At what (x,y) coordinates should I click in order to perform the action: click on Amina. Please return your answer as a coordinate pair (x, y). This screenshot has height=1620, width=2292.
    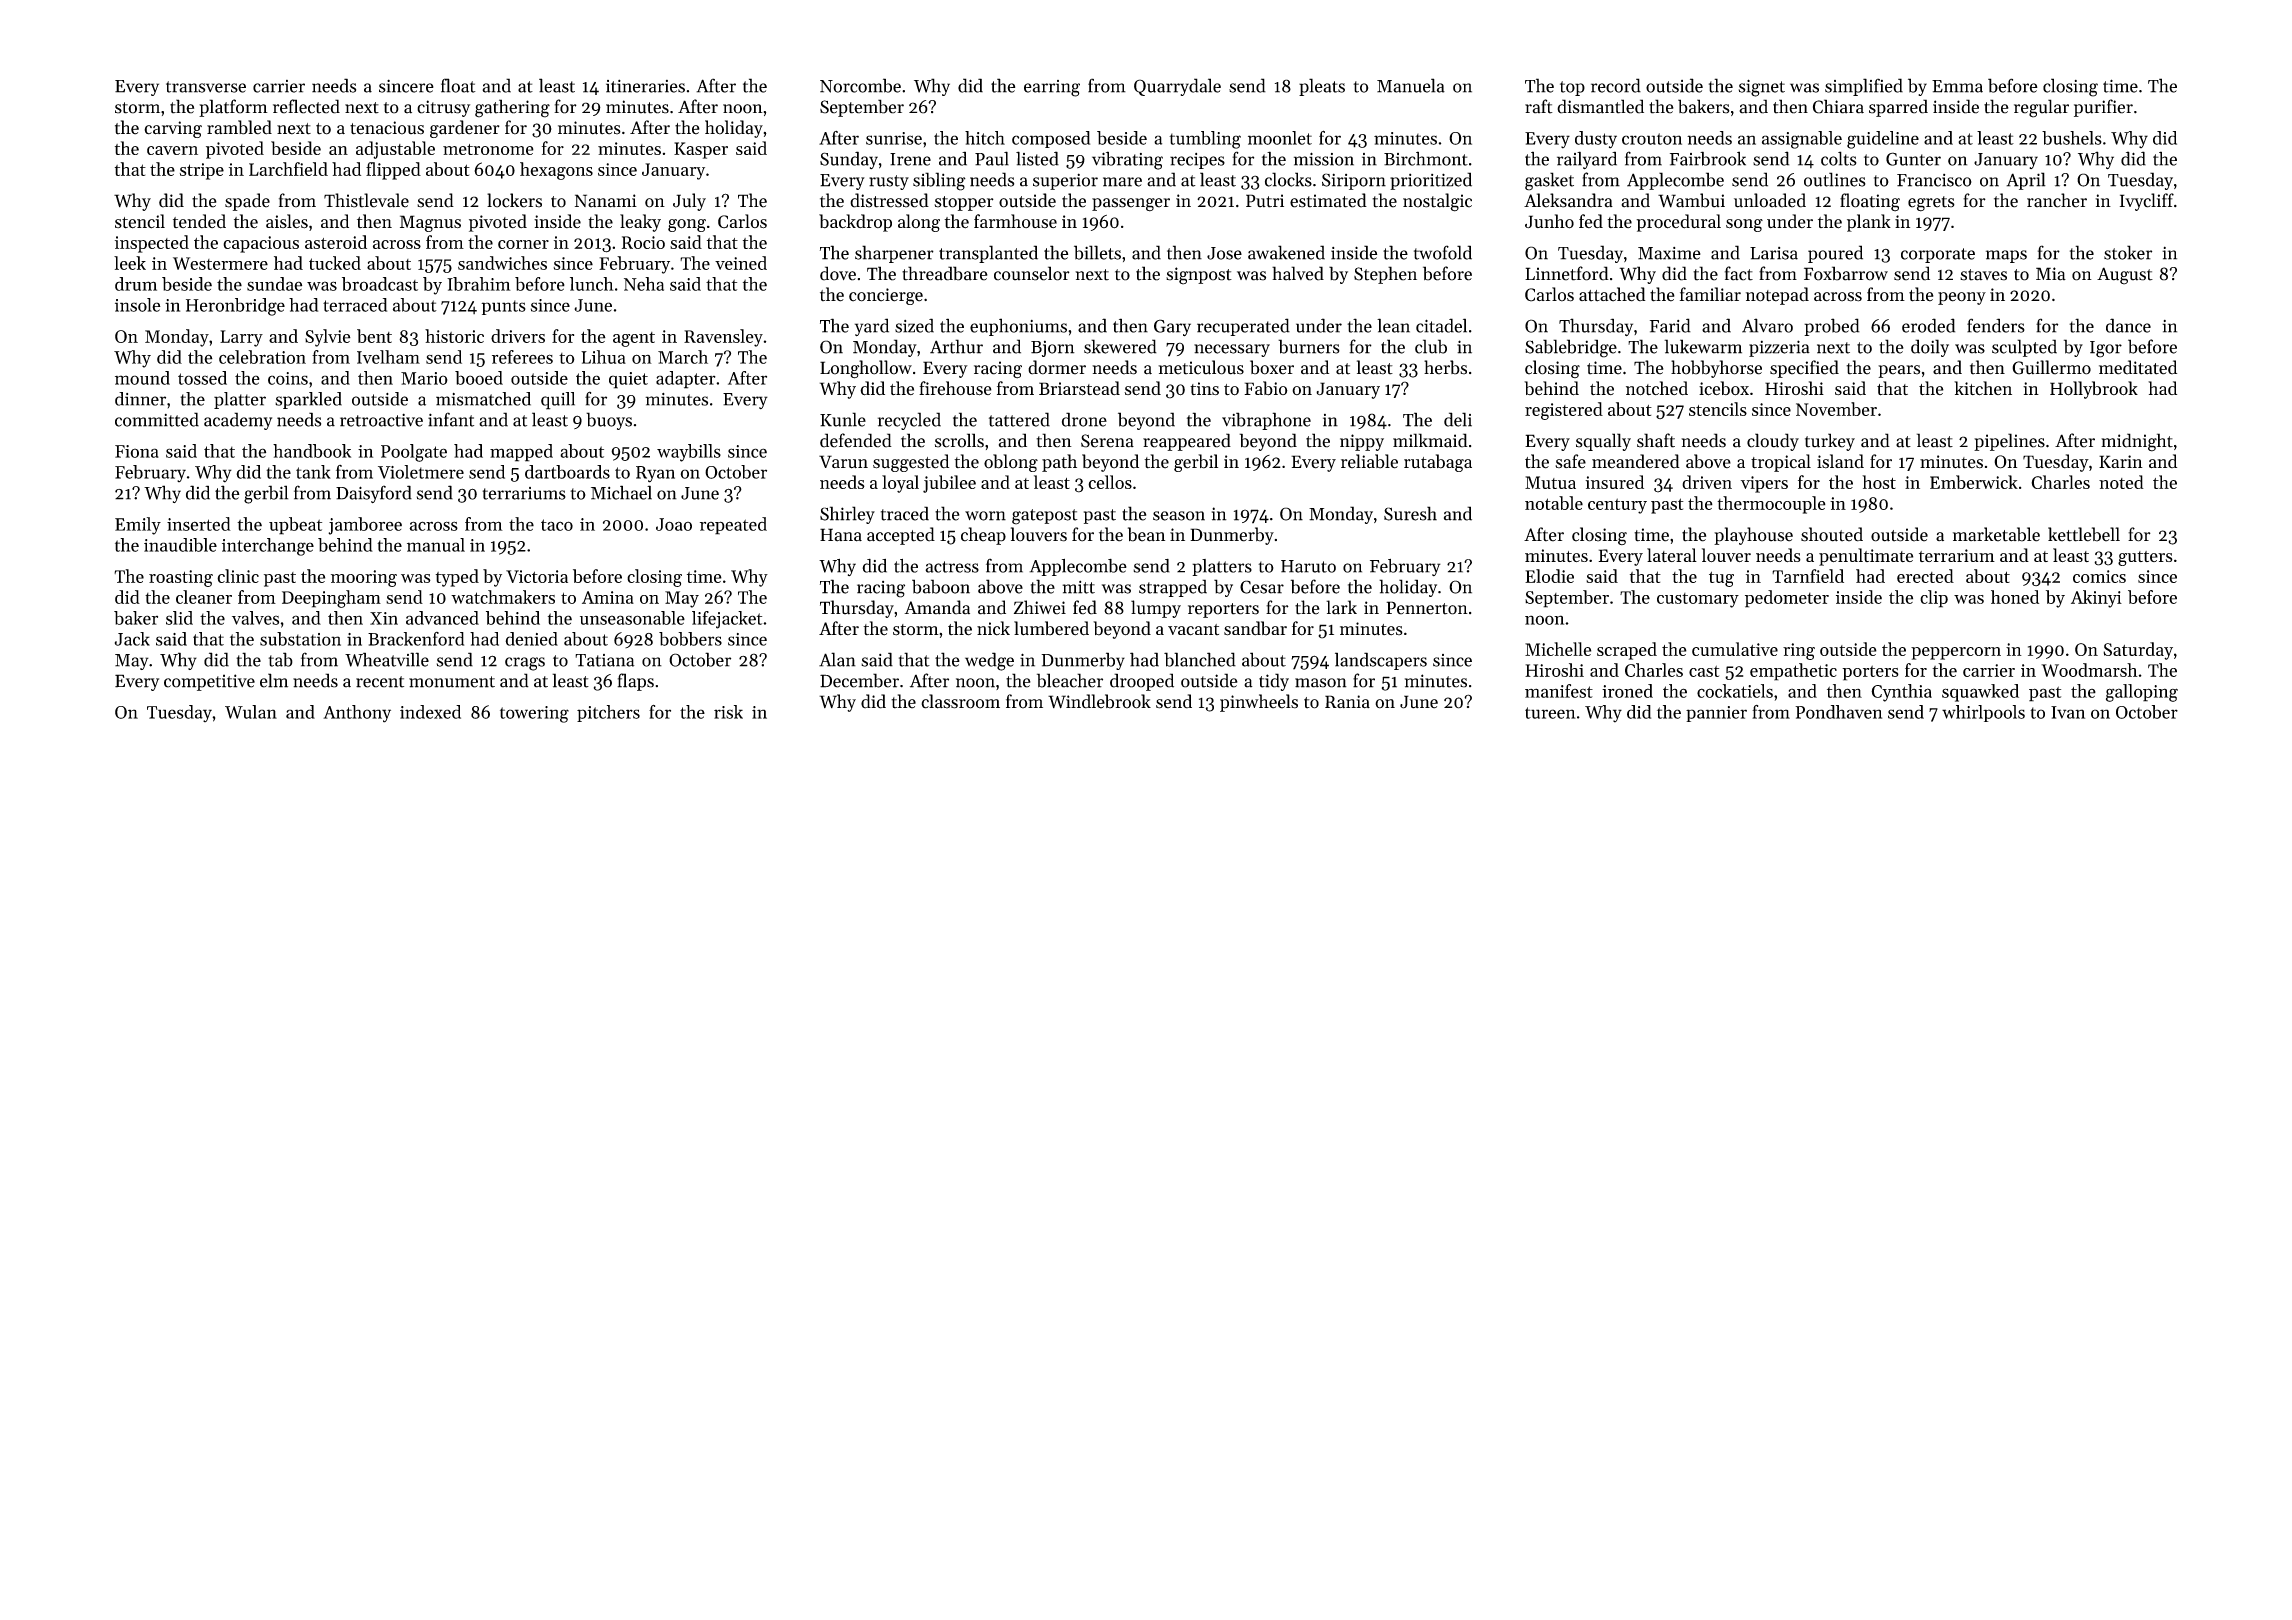
    Looking at the image, I should click on (608, 597).
